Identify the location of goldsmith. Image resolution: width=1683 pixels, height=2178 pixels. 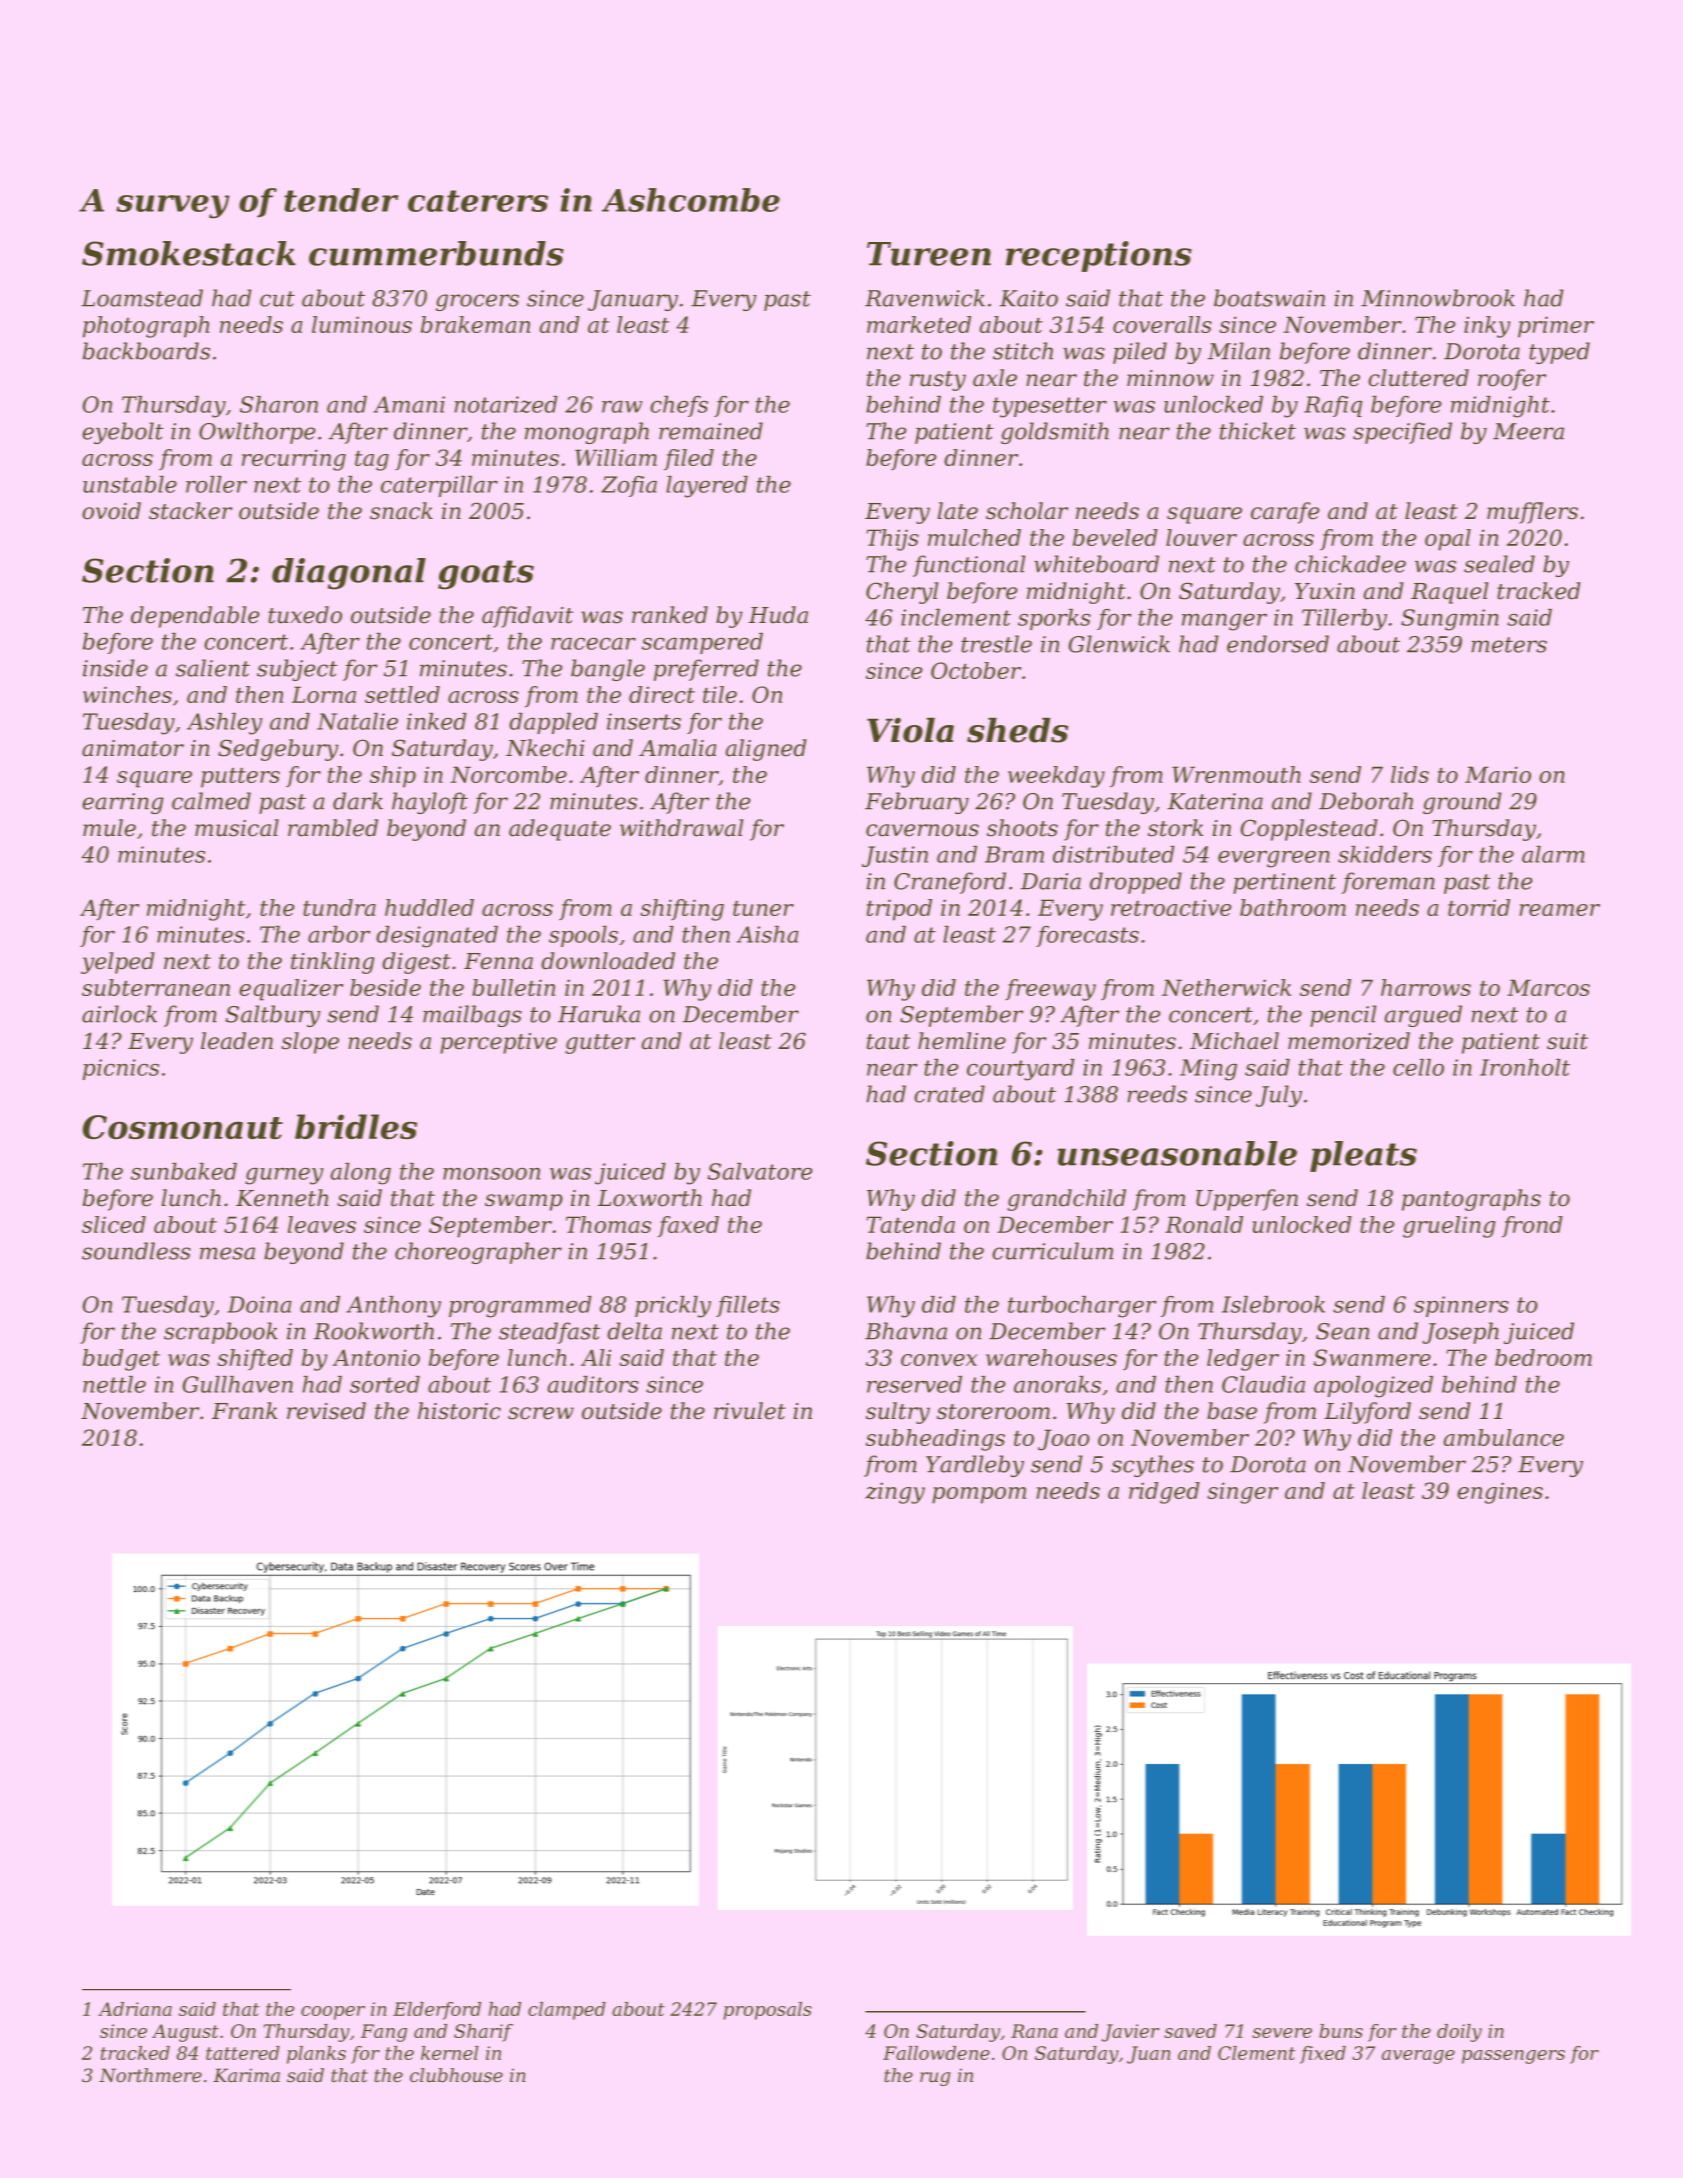
(1055, 433).
